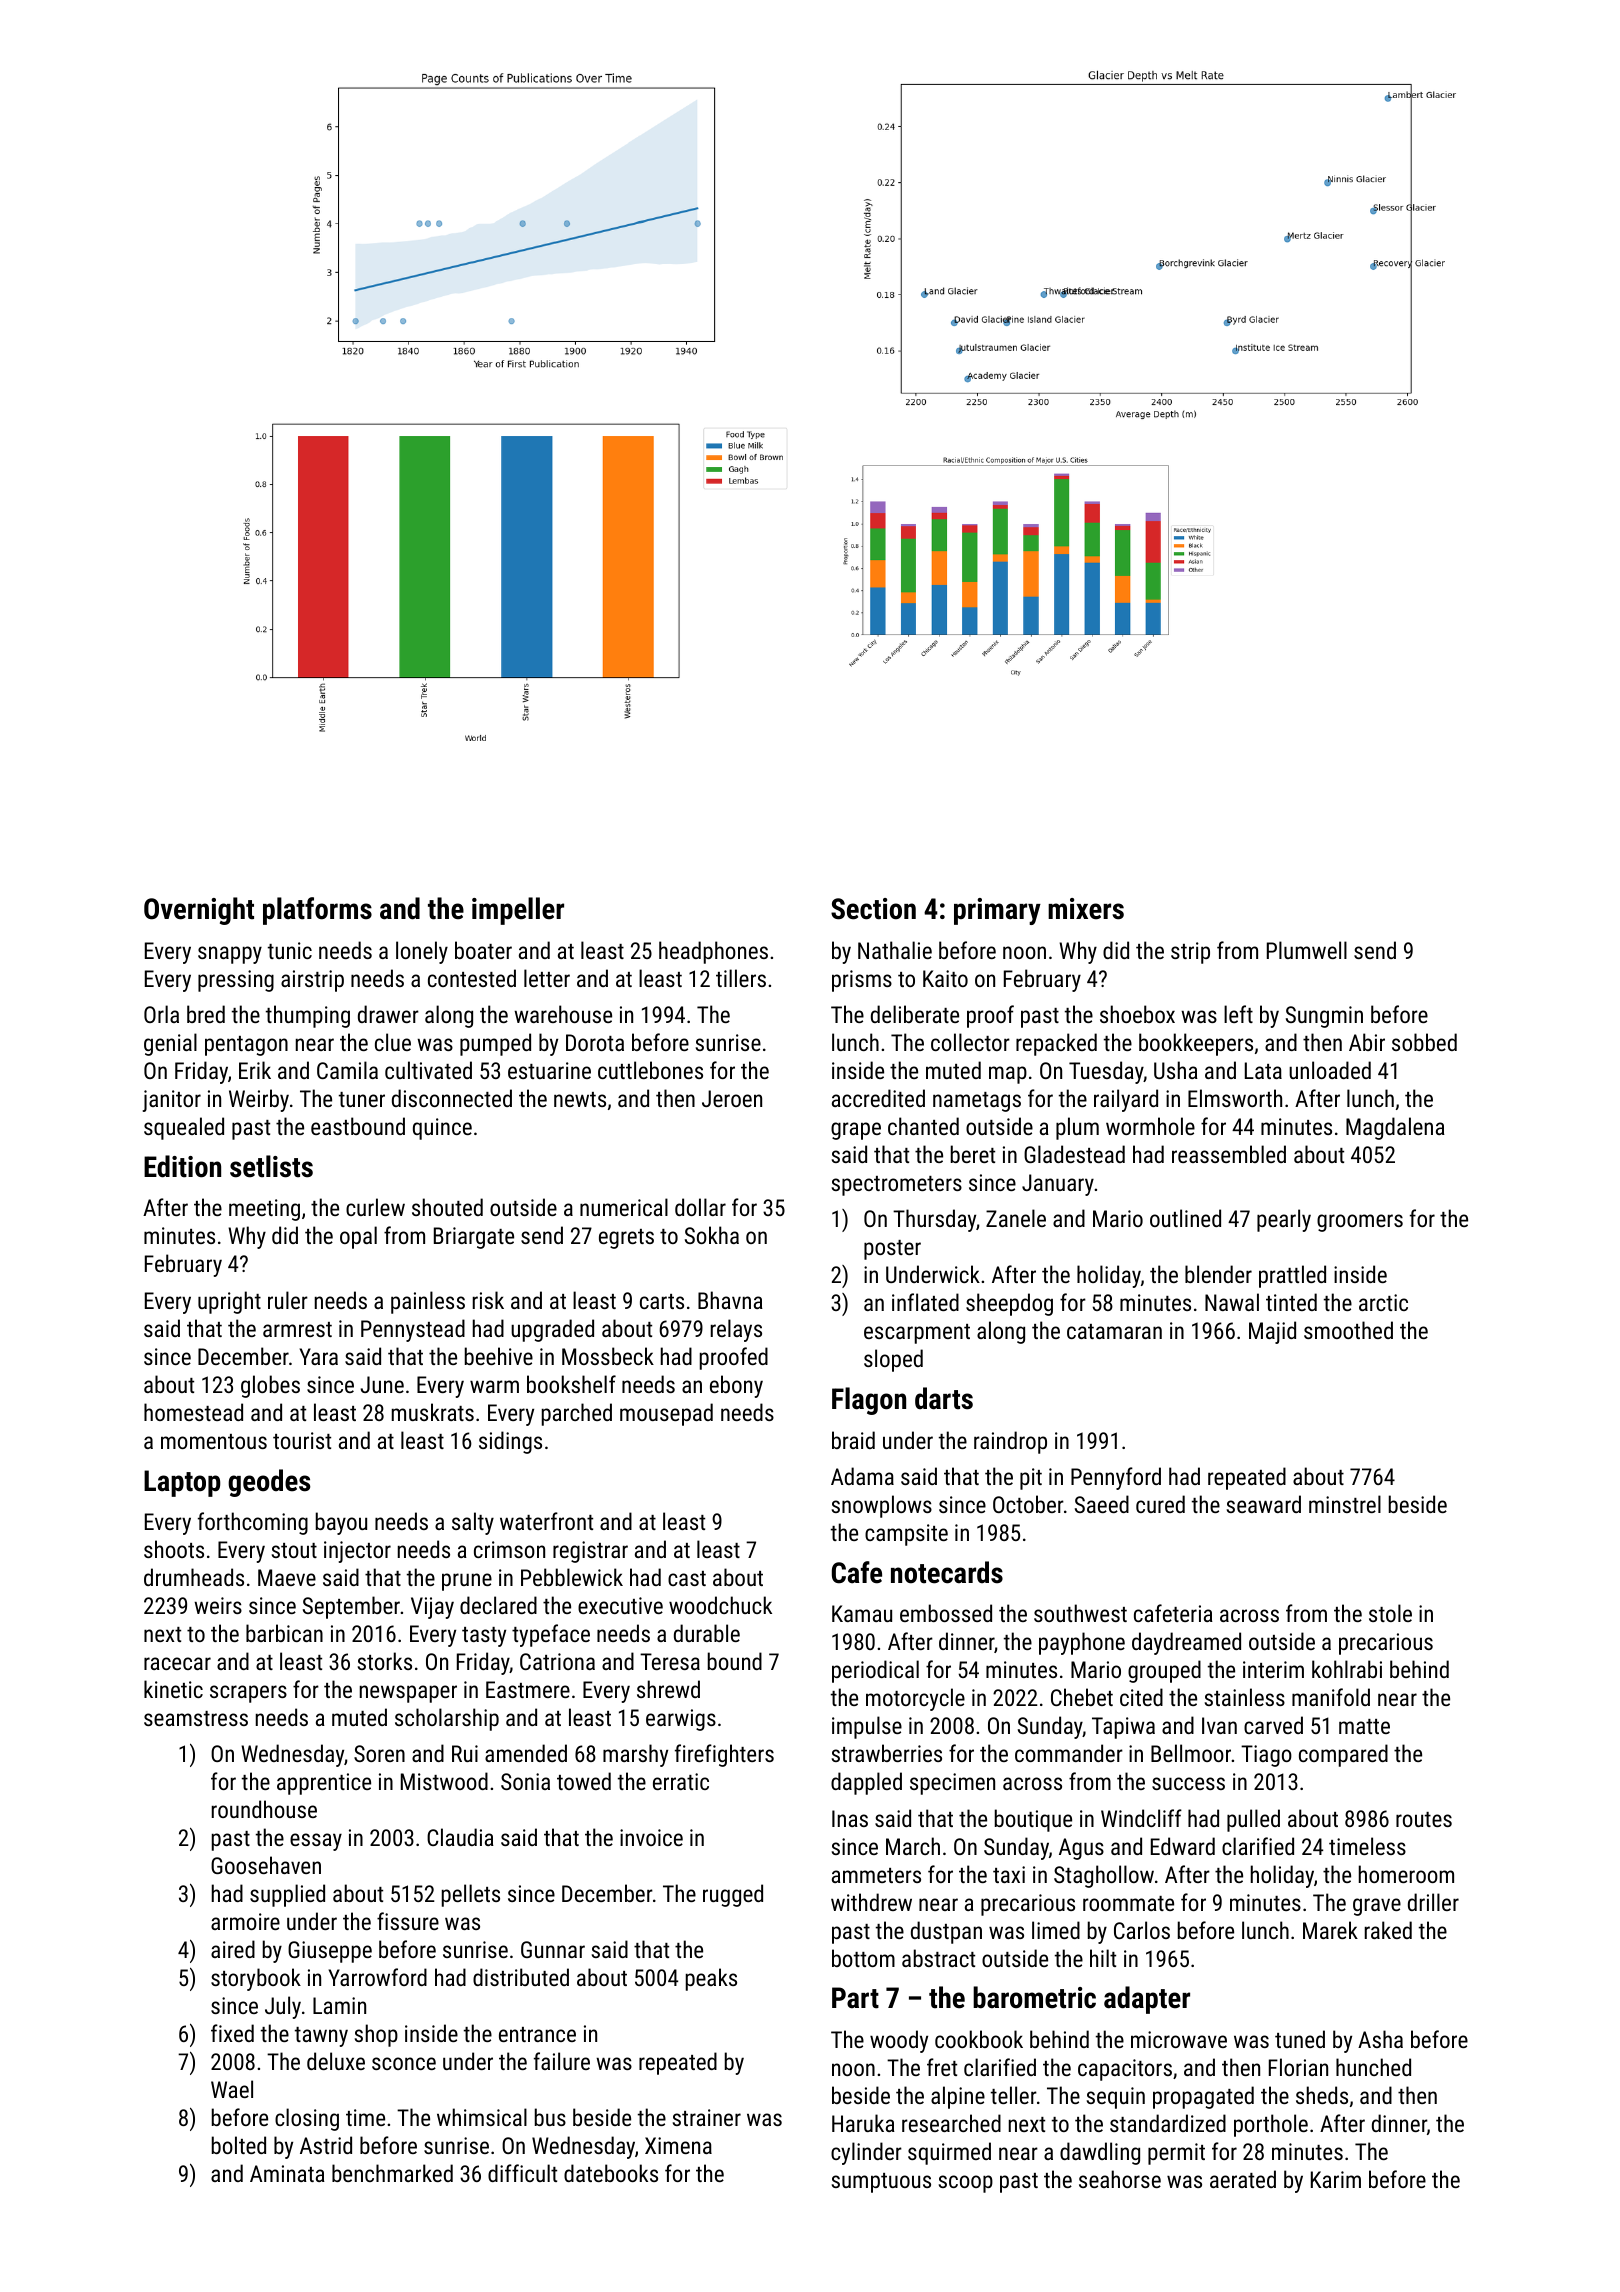  What do you see at coordinates (230, 955) in the screenshot?
I see `snappy` at bounding box center [230, 955].
